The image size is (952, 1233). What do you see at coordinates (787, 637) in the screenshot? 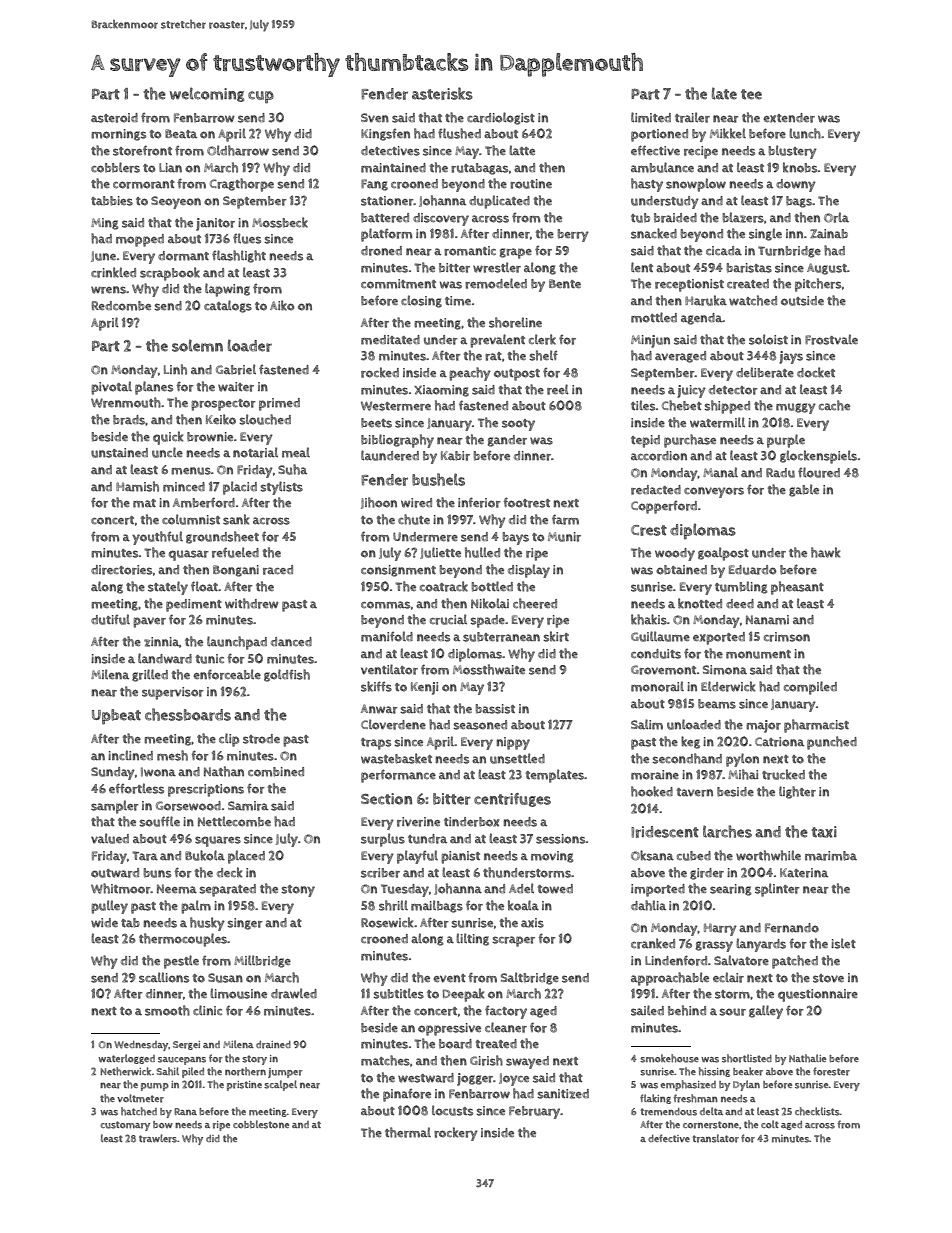
I see `crimson` at bounding box center [787, 637].
